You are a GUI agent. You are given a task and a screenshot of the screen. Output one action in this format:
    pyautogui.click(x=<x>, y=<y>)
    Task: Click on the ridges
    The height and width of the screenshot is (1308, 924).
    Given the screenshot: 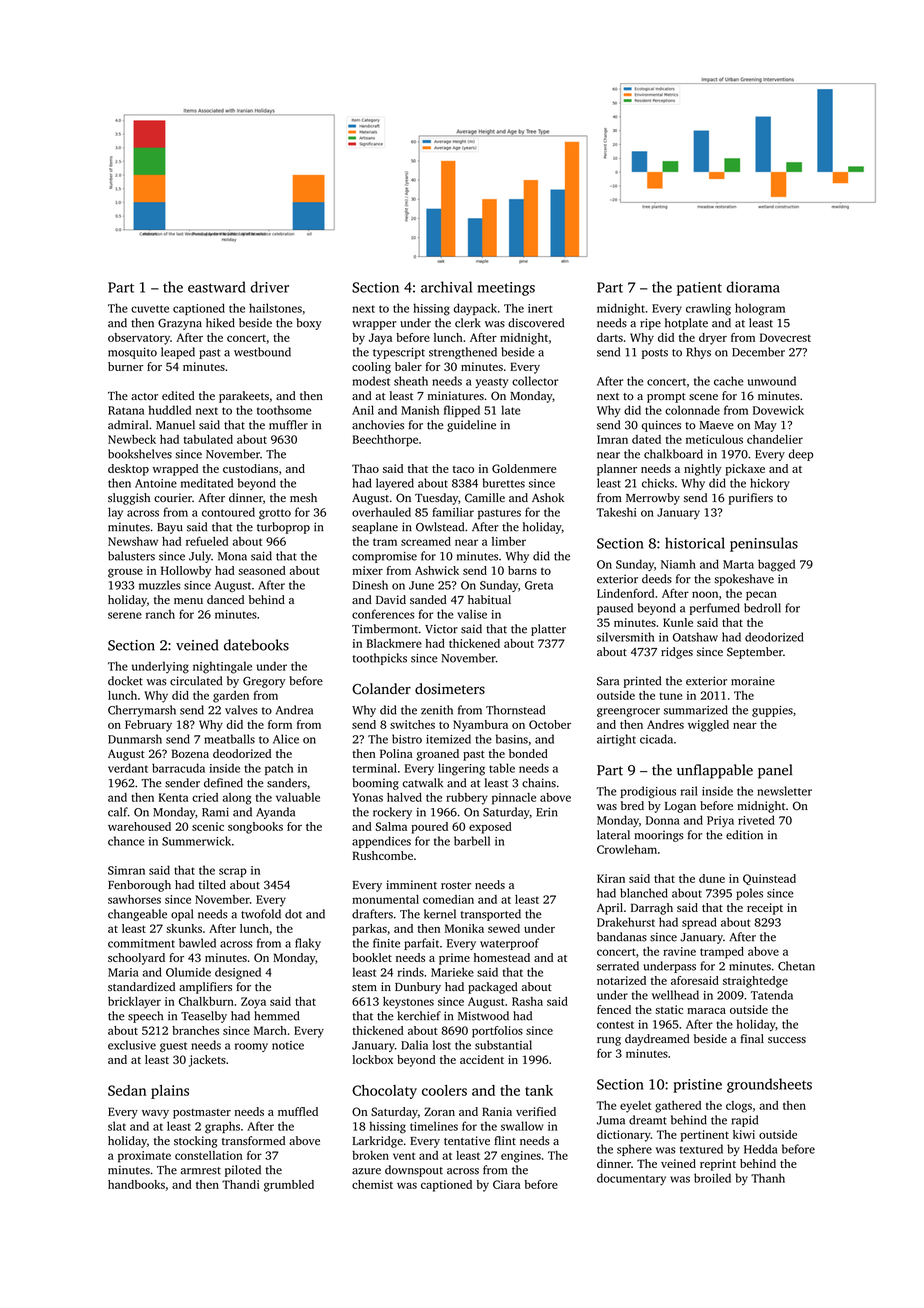 What is the action you would take?
    pyautogui.click(x=677, y=653)
